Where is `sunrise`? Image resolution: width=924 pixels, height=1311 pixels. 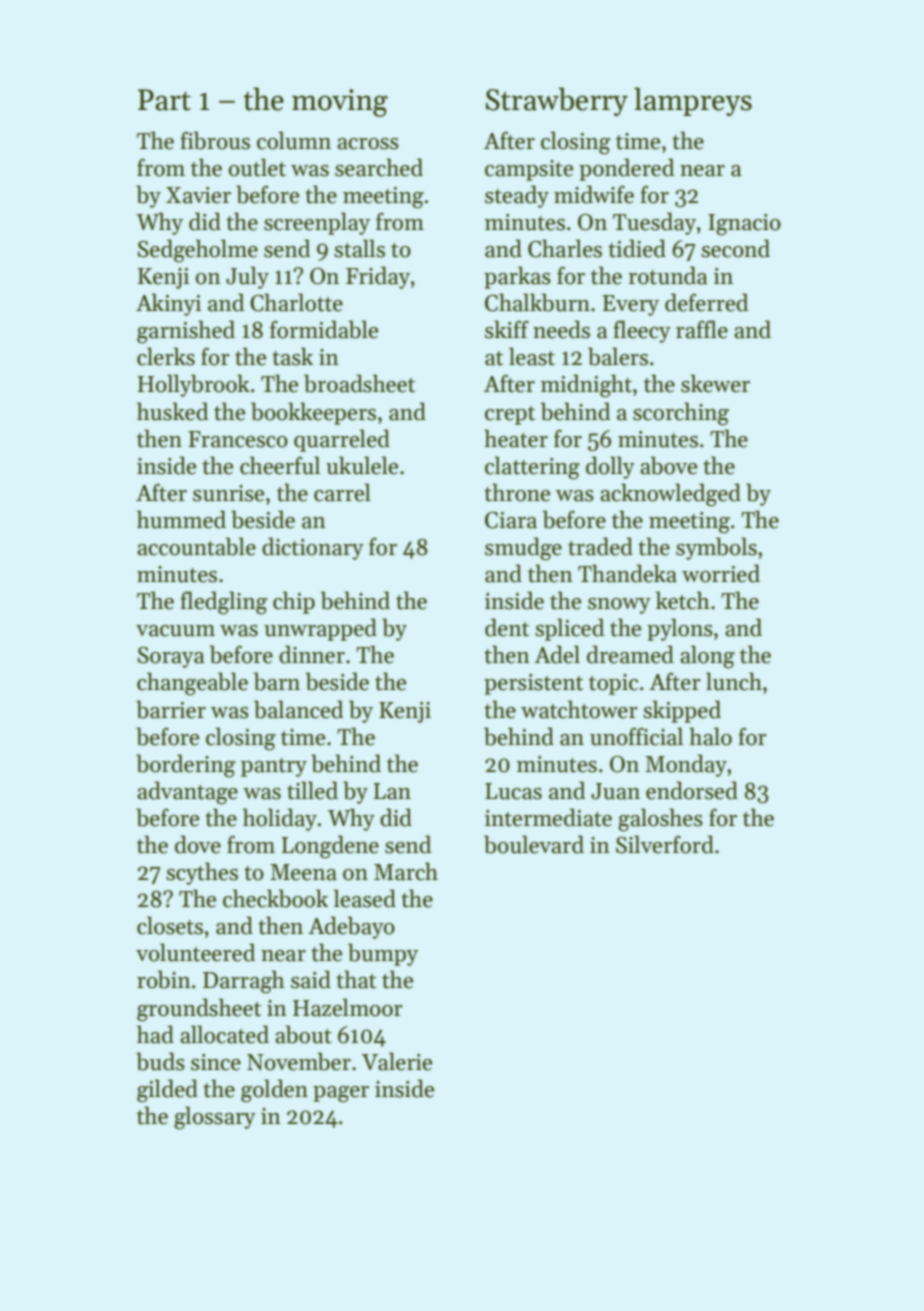
sunrise is located at coordinates (228, 493).
